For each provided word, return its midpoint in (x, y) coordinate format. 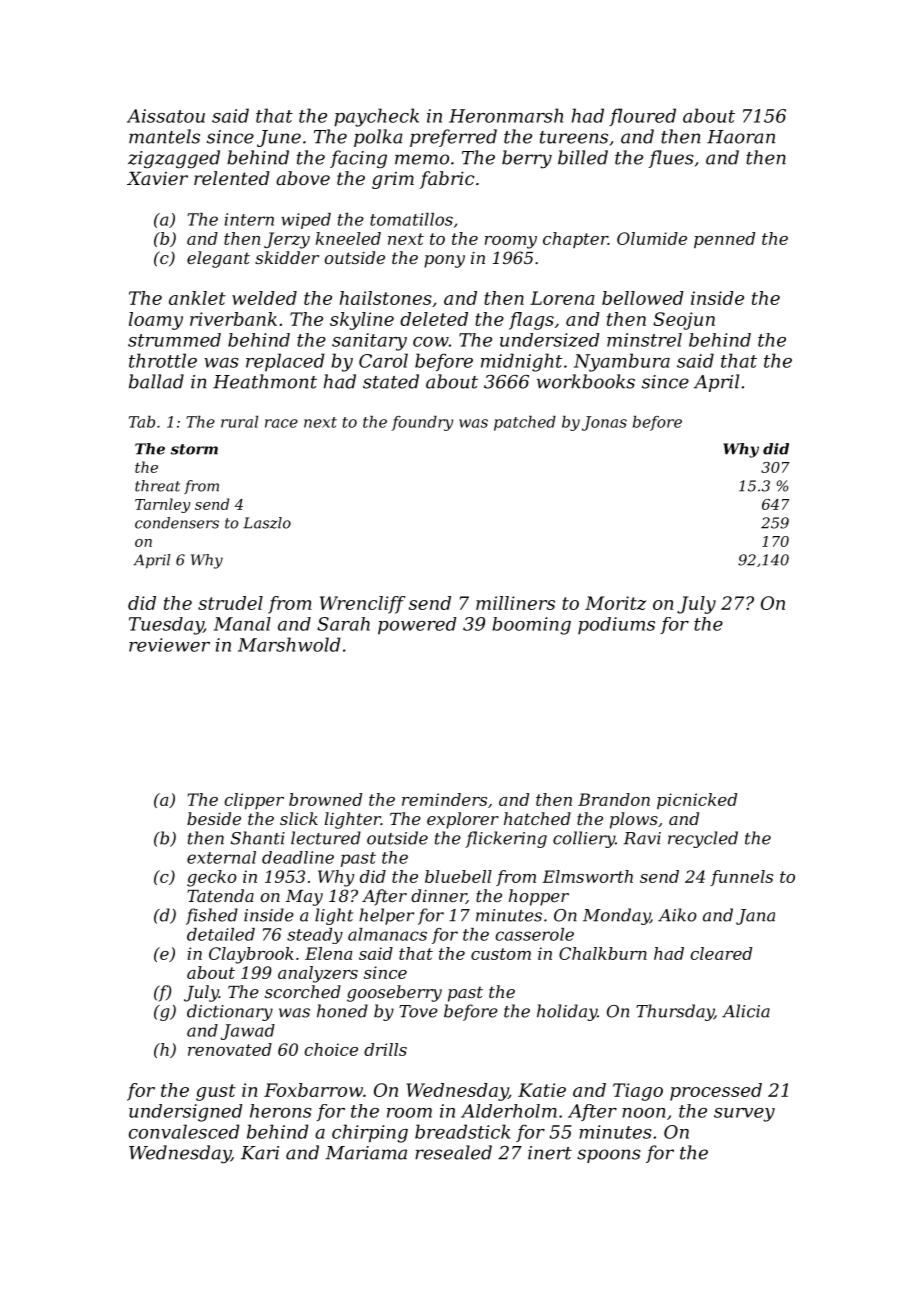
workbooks (586, 381)
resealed (453, 1152)
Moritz (615, 603)
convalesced (184, 1131)
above (303, 178)
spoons (609, 1156)
